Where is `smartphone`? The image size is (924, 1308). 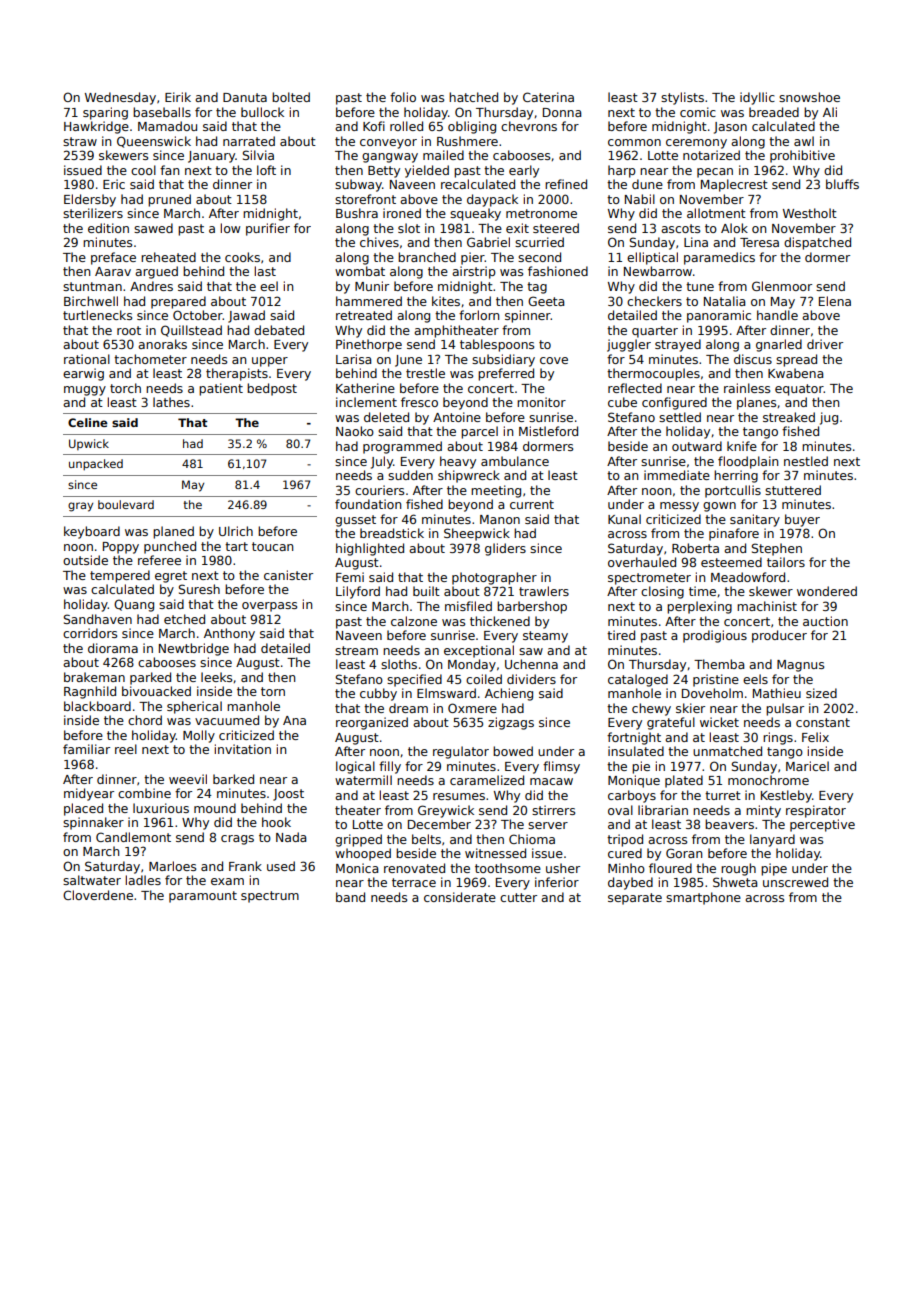
smartphone is located at coordinates (703, 898).
